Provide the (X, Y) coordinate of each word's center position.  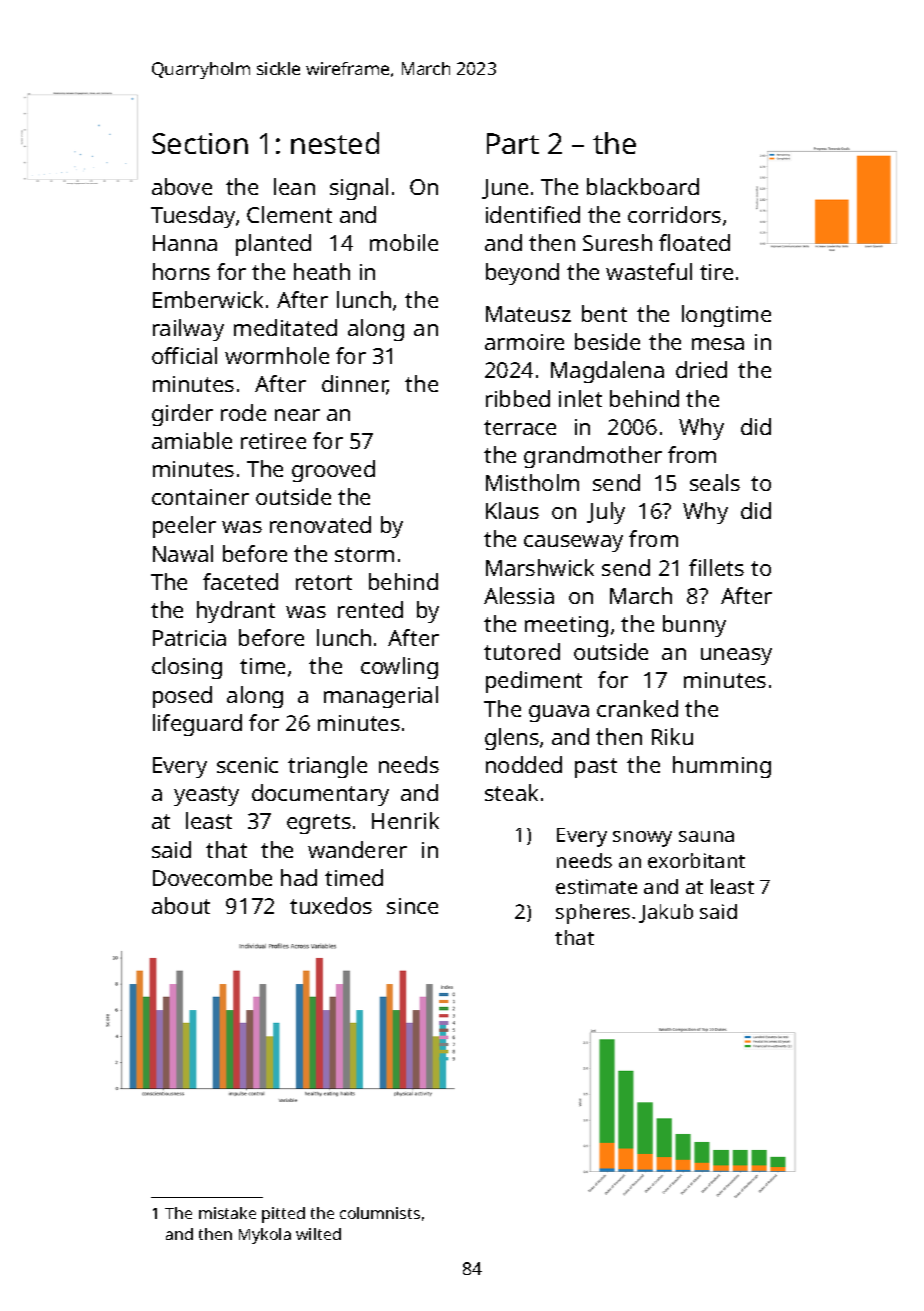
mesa (718, 344)
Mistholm (532, 482)
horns (181, 271)
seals (715, 482)
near (297, 415)
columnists (380, 1213)
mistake (227, 1213)
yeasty (206, 796)
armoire (524, 342)
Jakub (666, 913)
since (412, 906)
